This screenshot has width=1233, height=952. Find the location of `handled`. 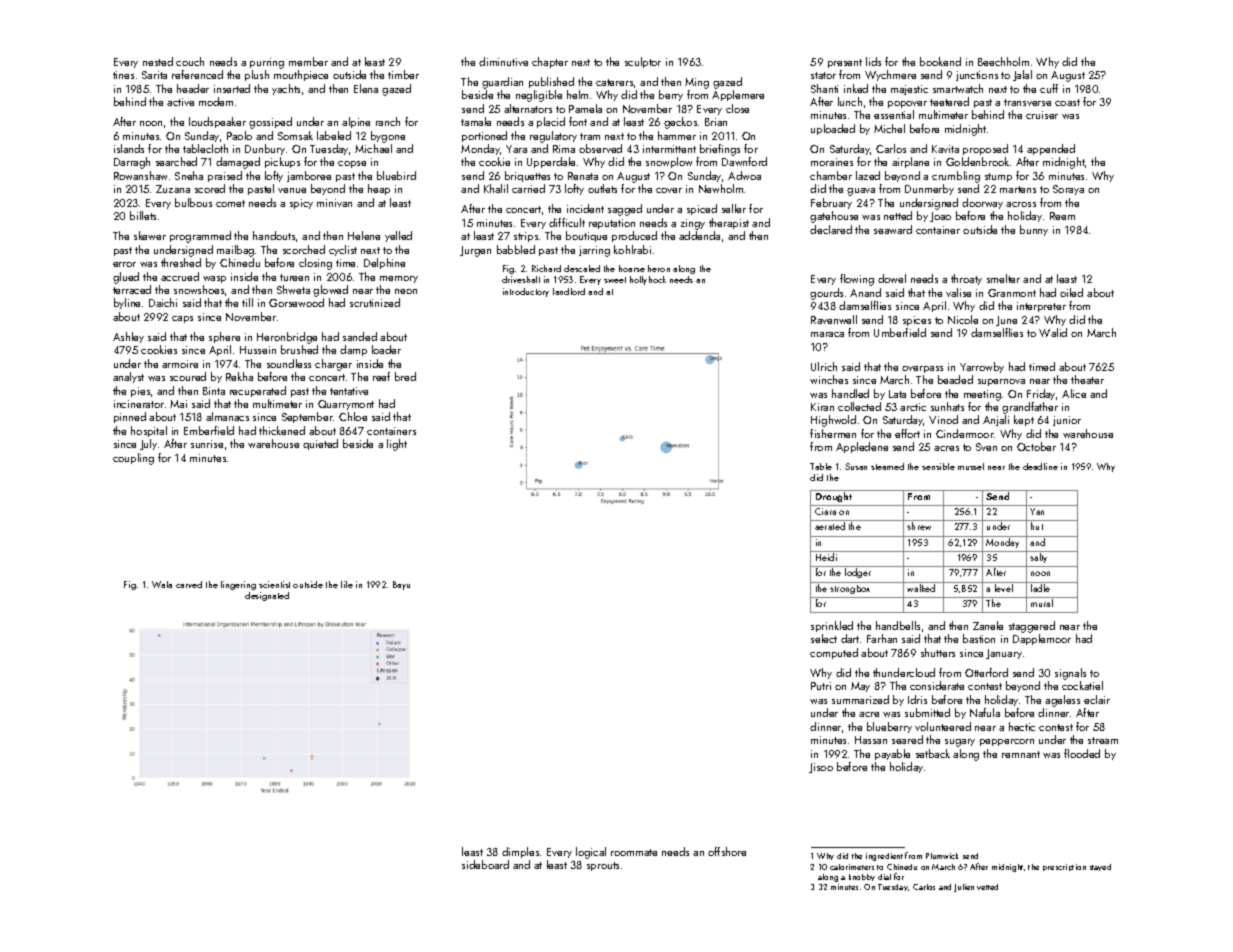

handled is located at coordinates (850, 393).
